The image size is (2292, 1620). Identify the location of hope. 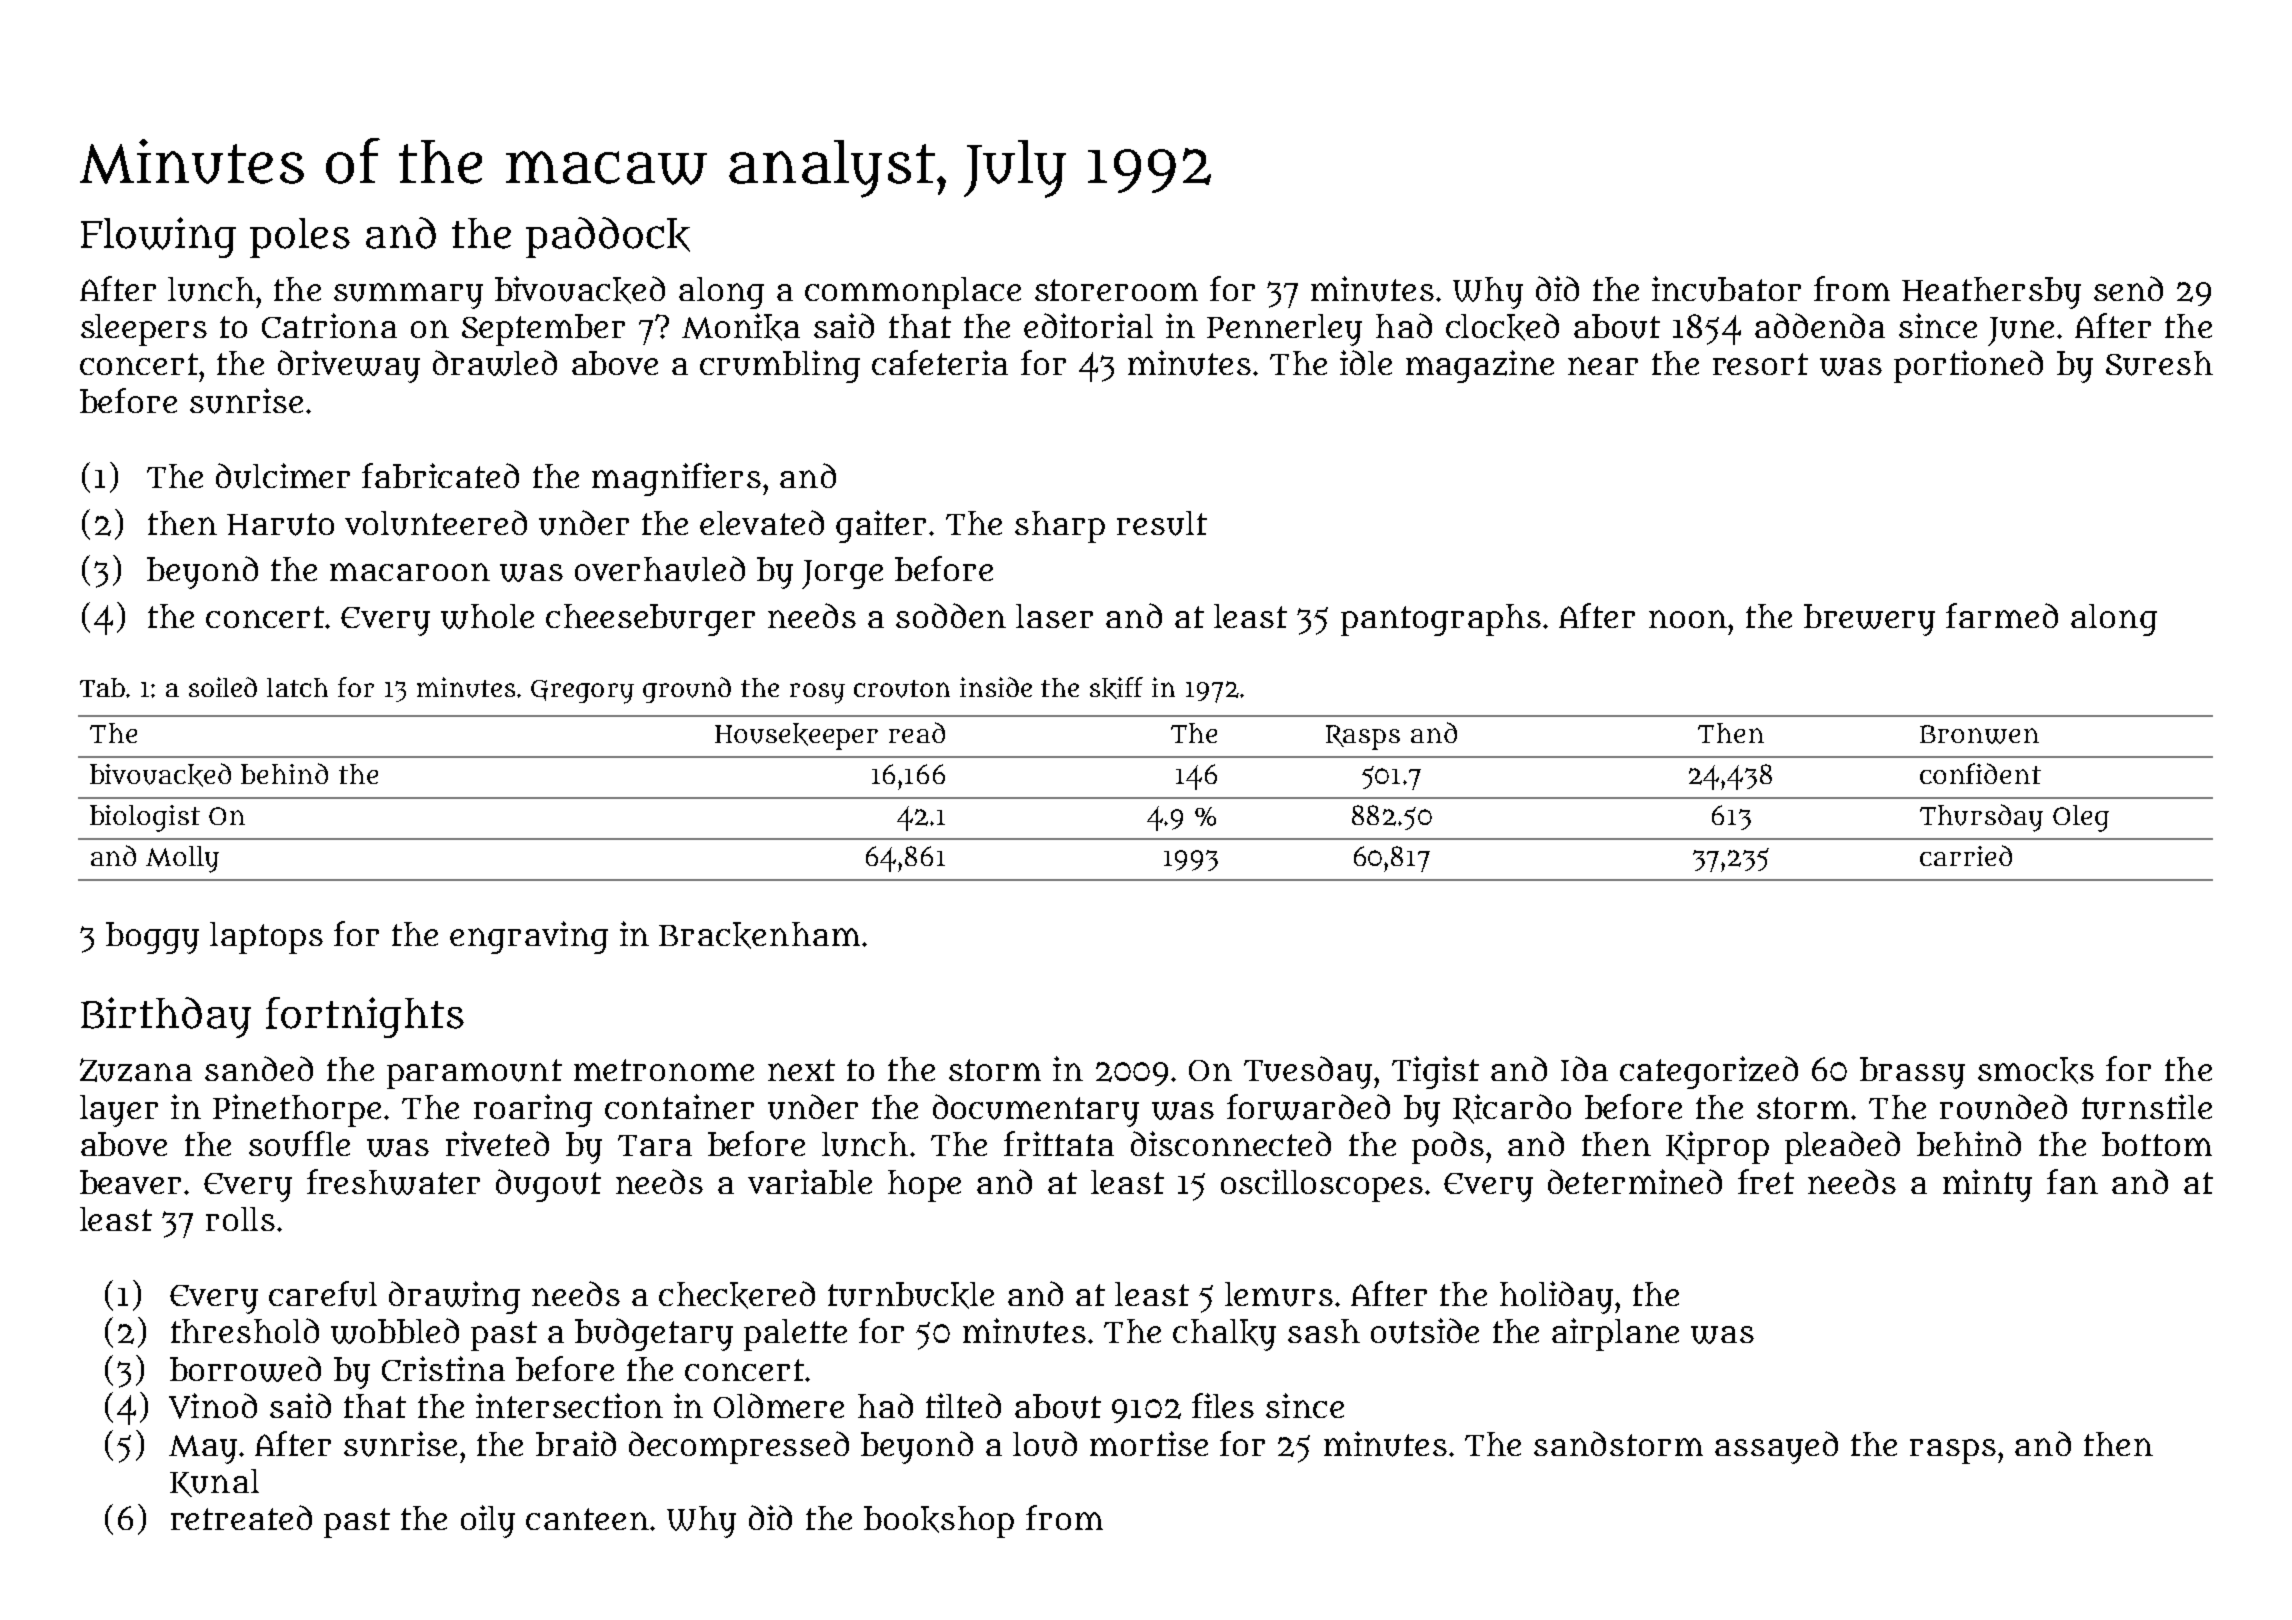
(924, 1186).
